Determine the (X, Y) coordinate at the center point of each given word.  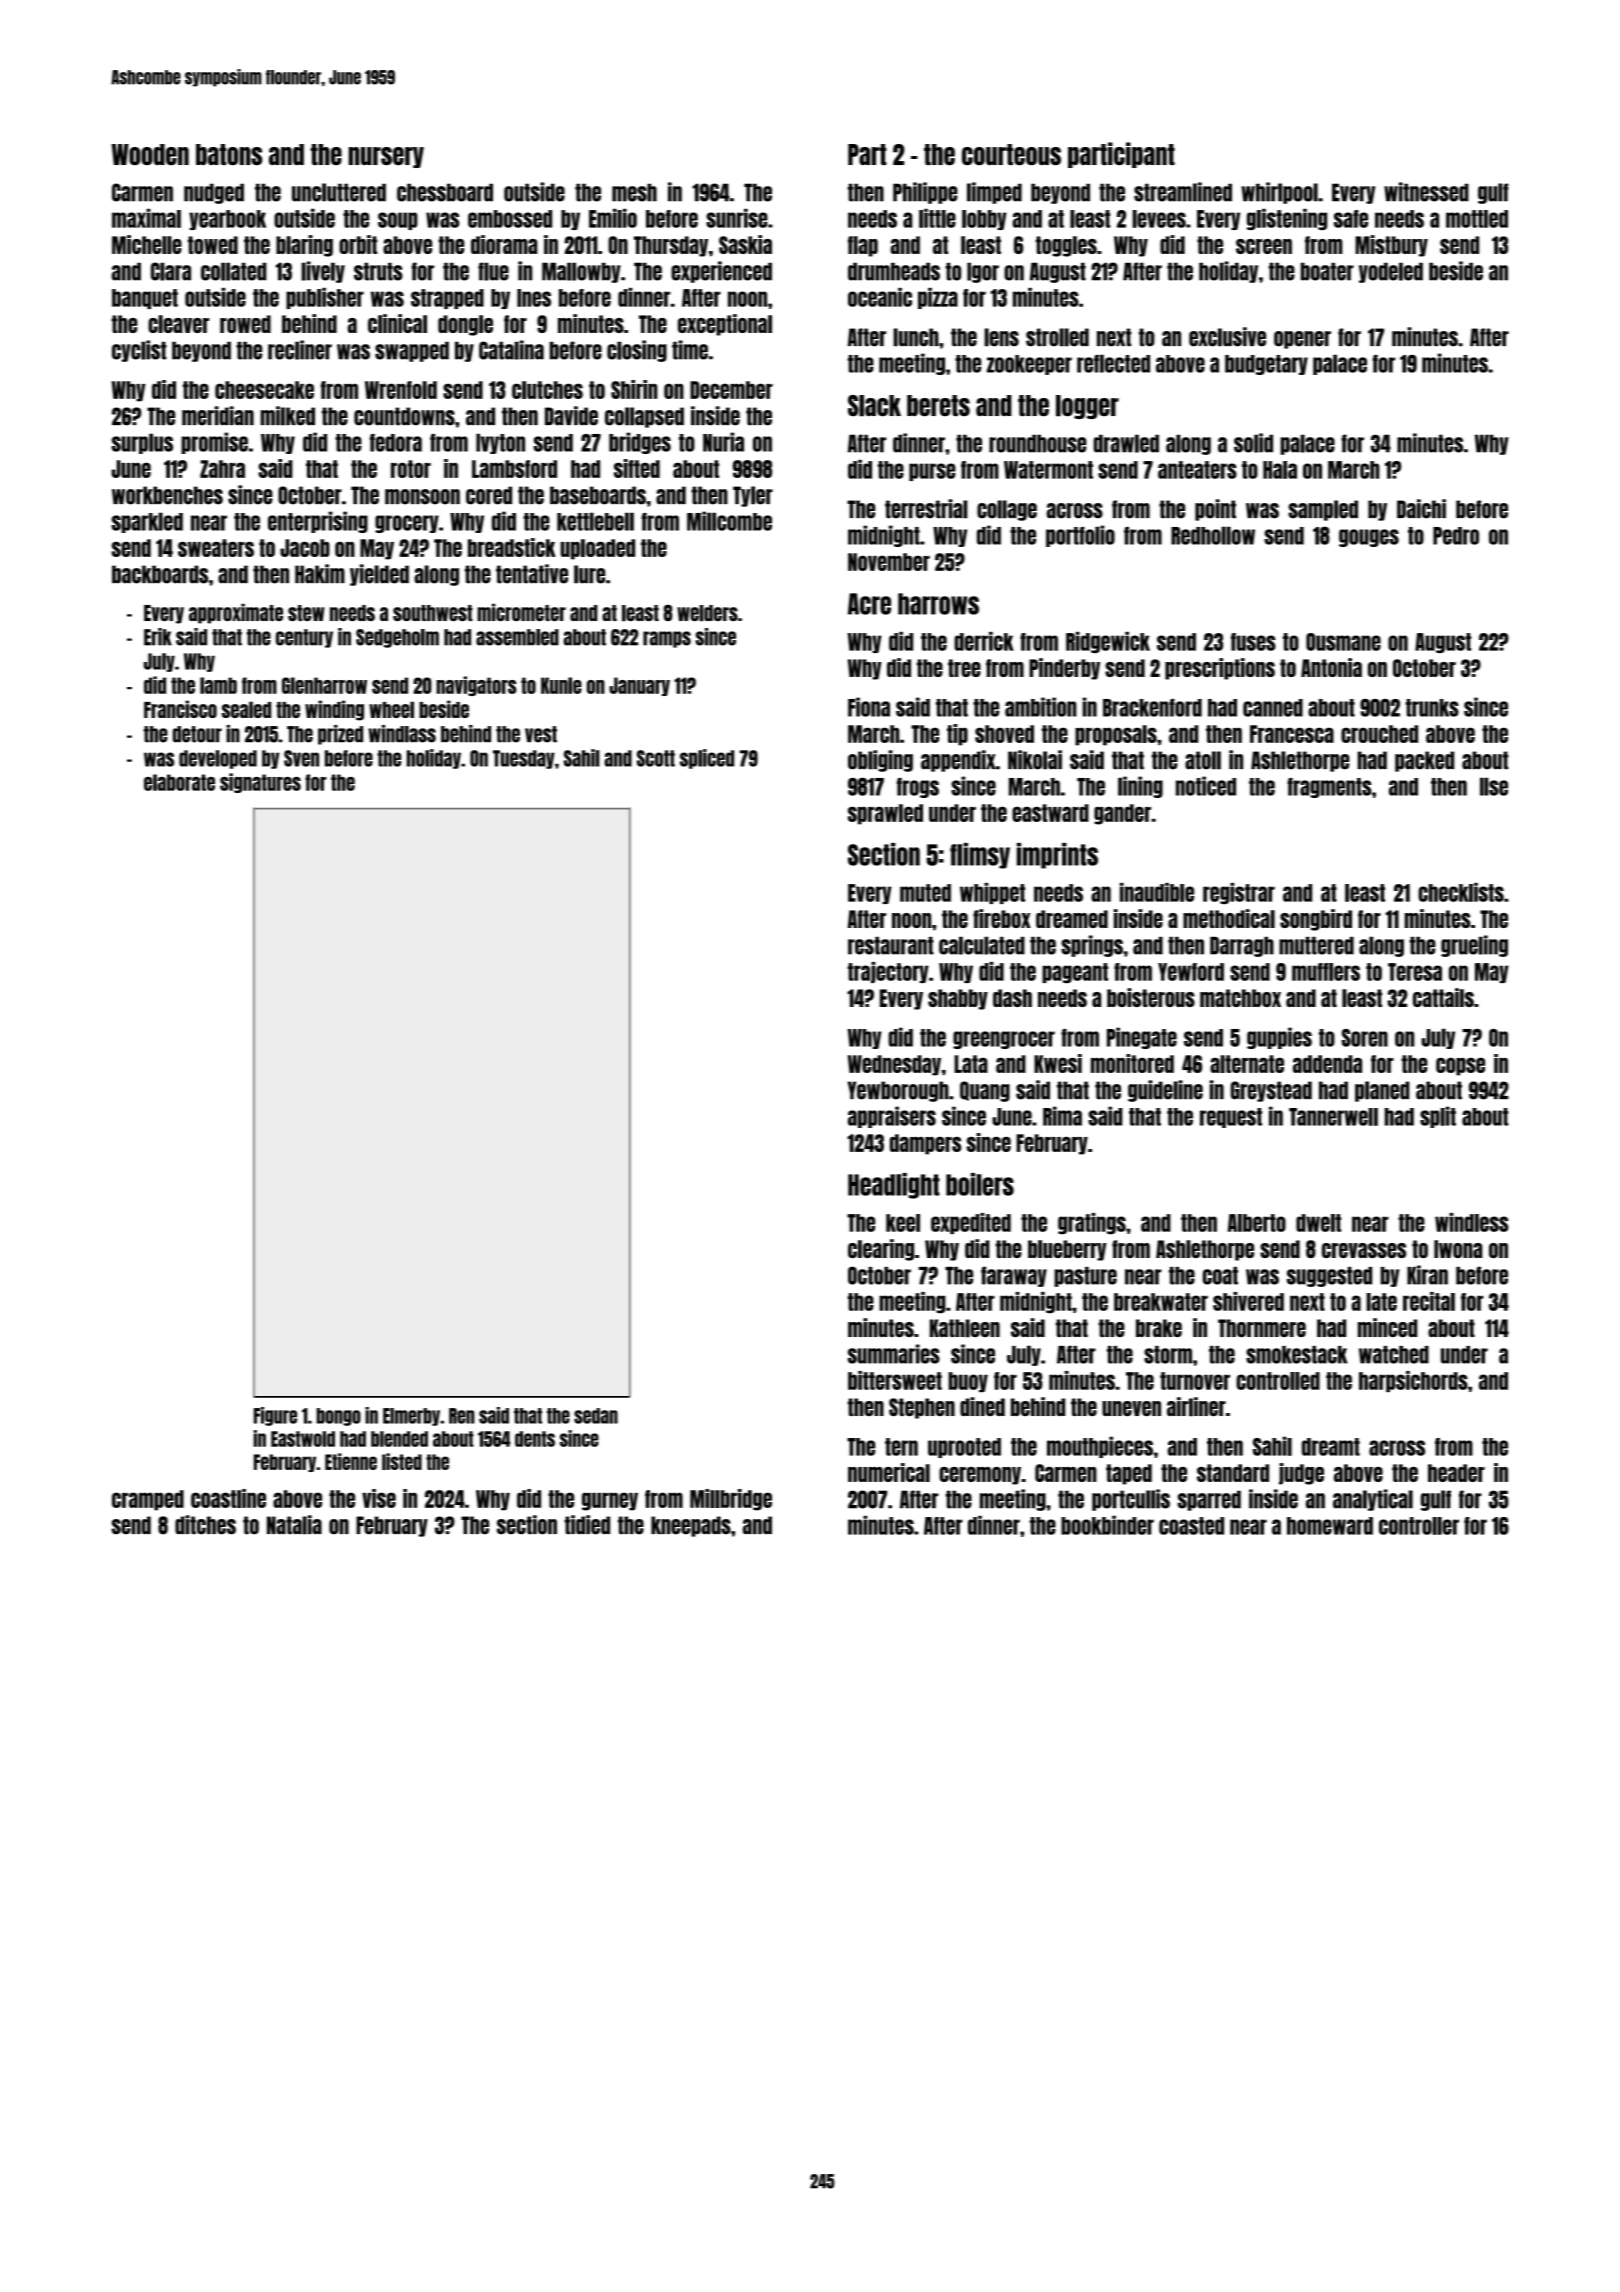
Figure (275, 1416)
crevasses (1364, 1250)
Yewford (1191, 972)
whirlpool (1279, 193)
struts (378, 271)
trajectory (888, 972)
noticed (1206, 786)
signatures (260, 783)
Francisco (180, 709)
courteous (1011, 154)
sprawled (885, 814)
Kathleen (965, 1328)
